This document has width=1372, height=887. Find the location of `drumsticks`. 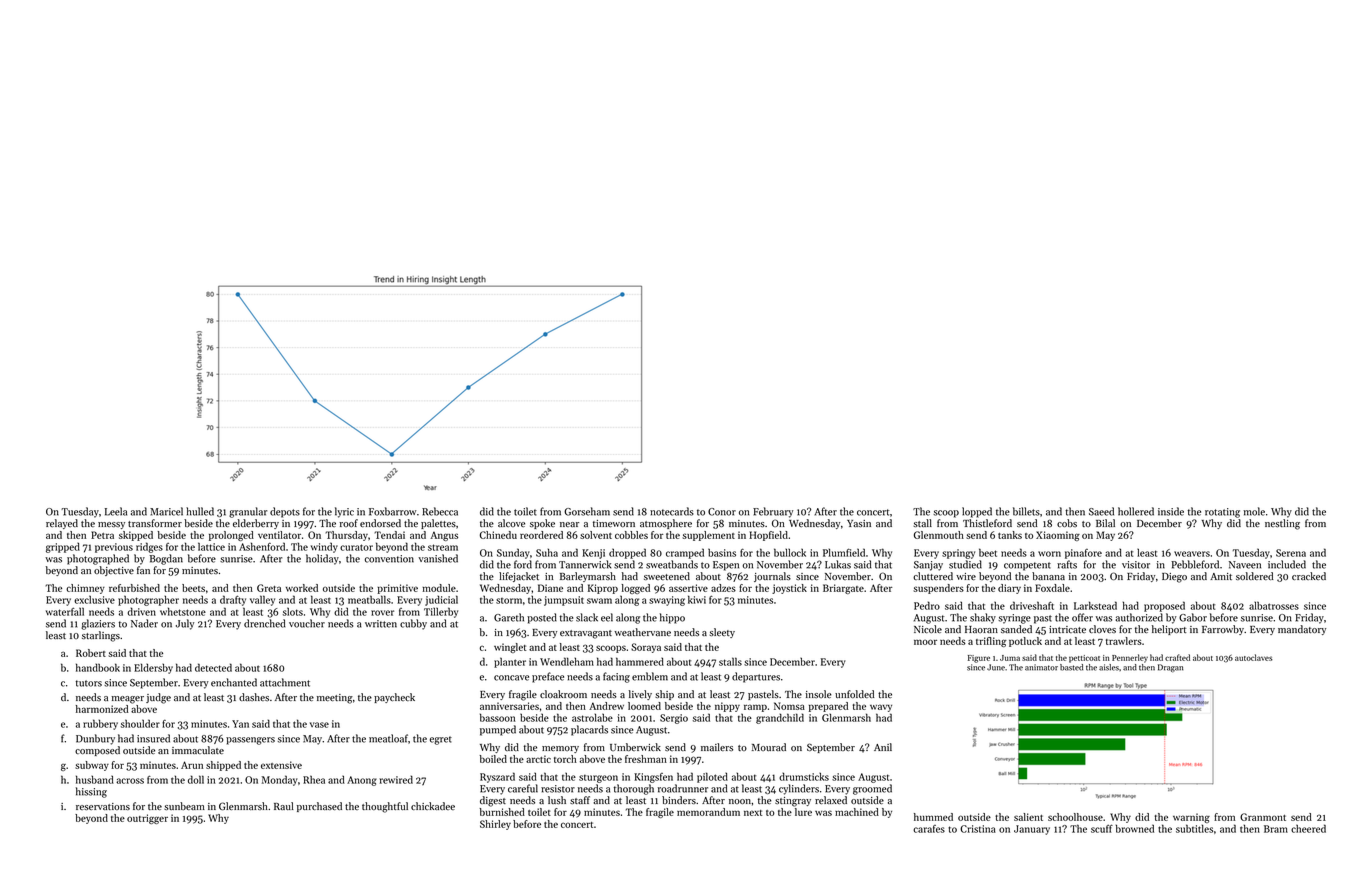

drumsticks is located at coordinates (804, 776).
